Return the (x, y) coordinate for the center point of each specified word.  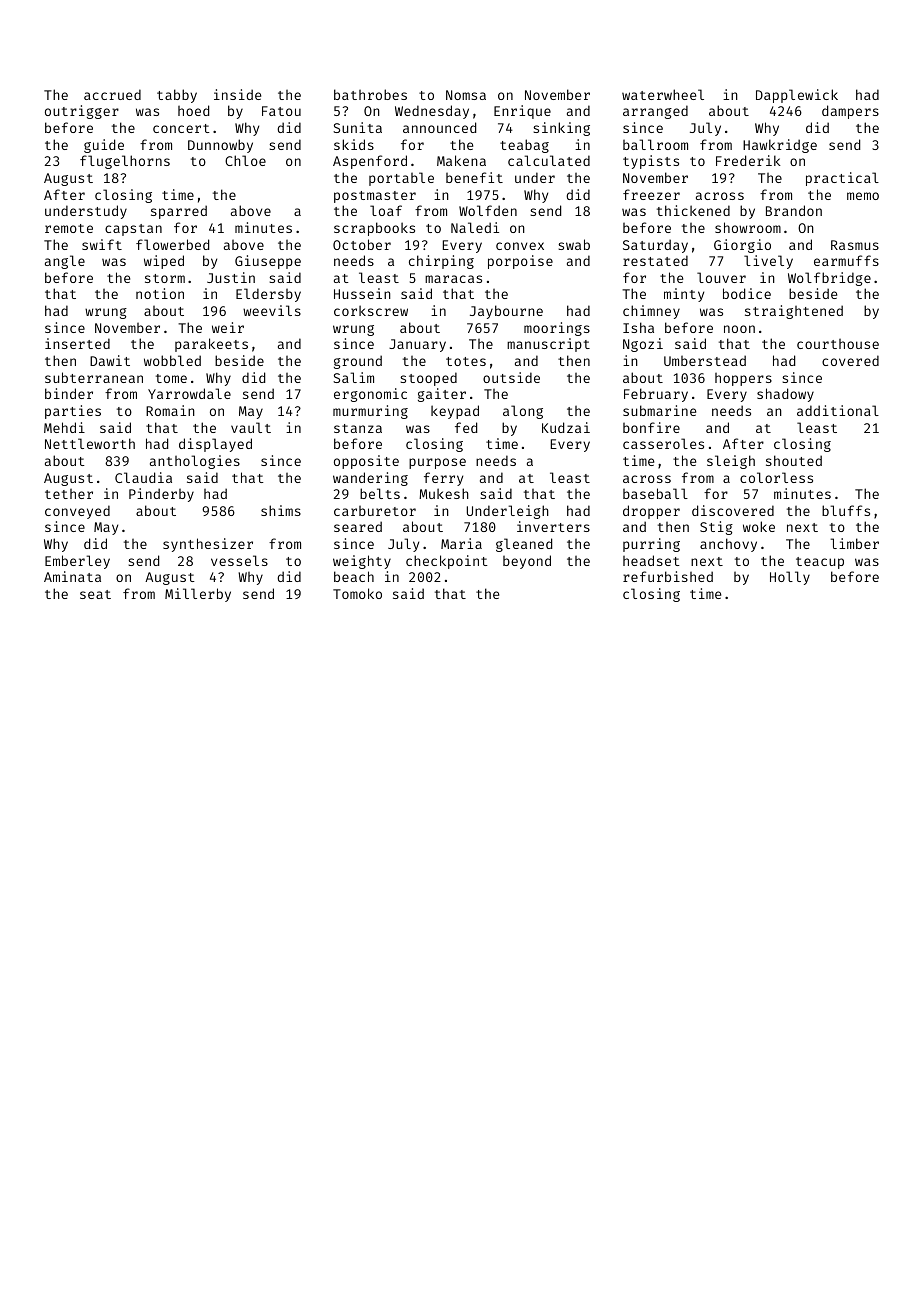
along (523, 412)
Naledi (475, 227)
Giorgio (742, 246)
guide (104, 146)
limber (855, 543)
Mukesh (444, 493)
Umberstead (705, 360)
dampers (850, 112)
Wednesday (432, 112)
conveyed (77, 512)
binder (69, 393)
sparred (179, 212)
